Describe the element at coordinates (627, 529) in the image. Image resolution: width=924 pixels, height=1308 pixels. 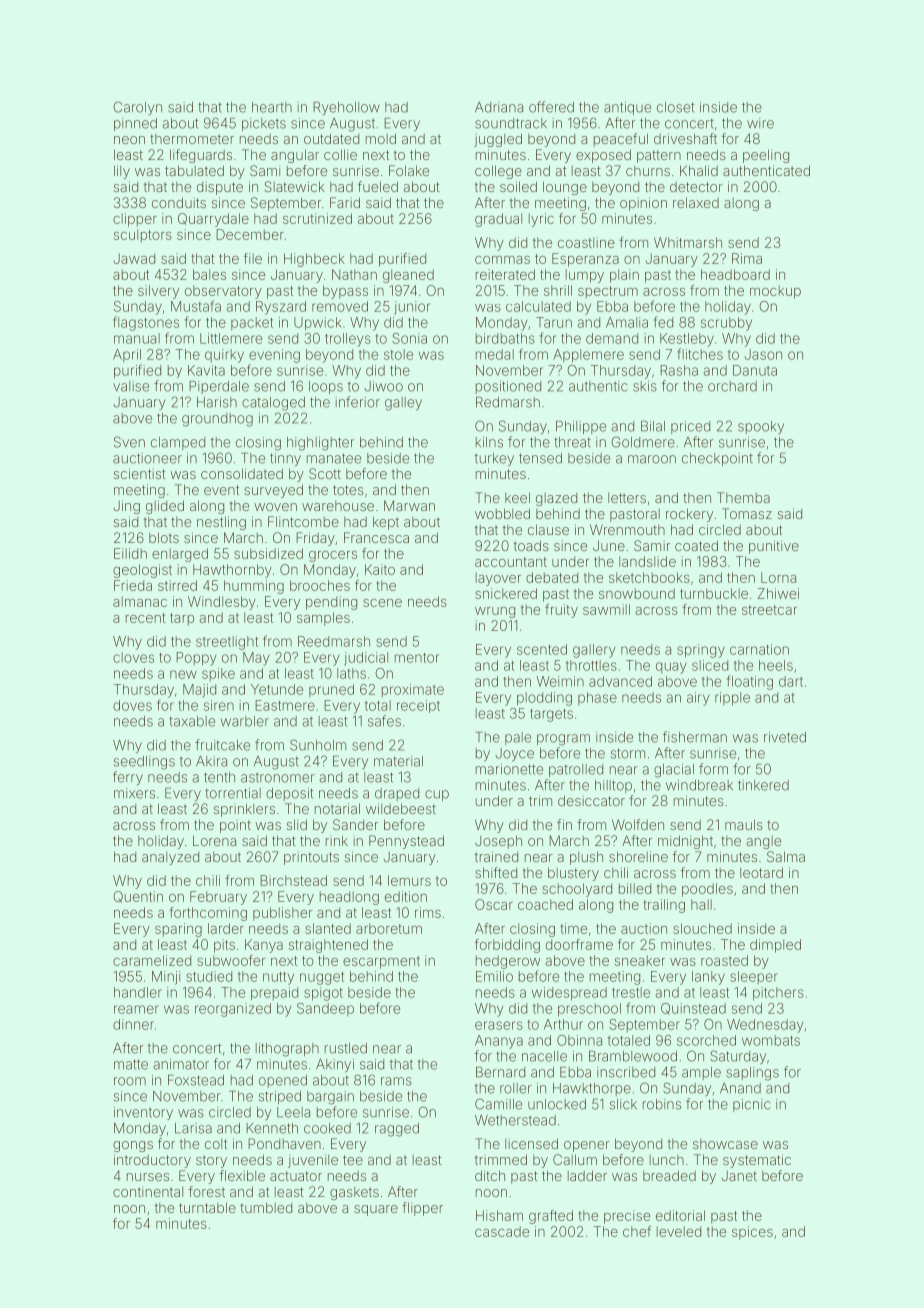
I see `Wrenmouth` at that location.
